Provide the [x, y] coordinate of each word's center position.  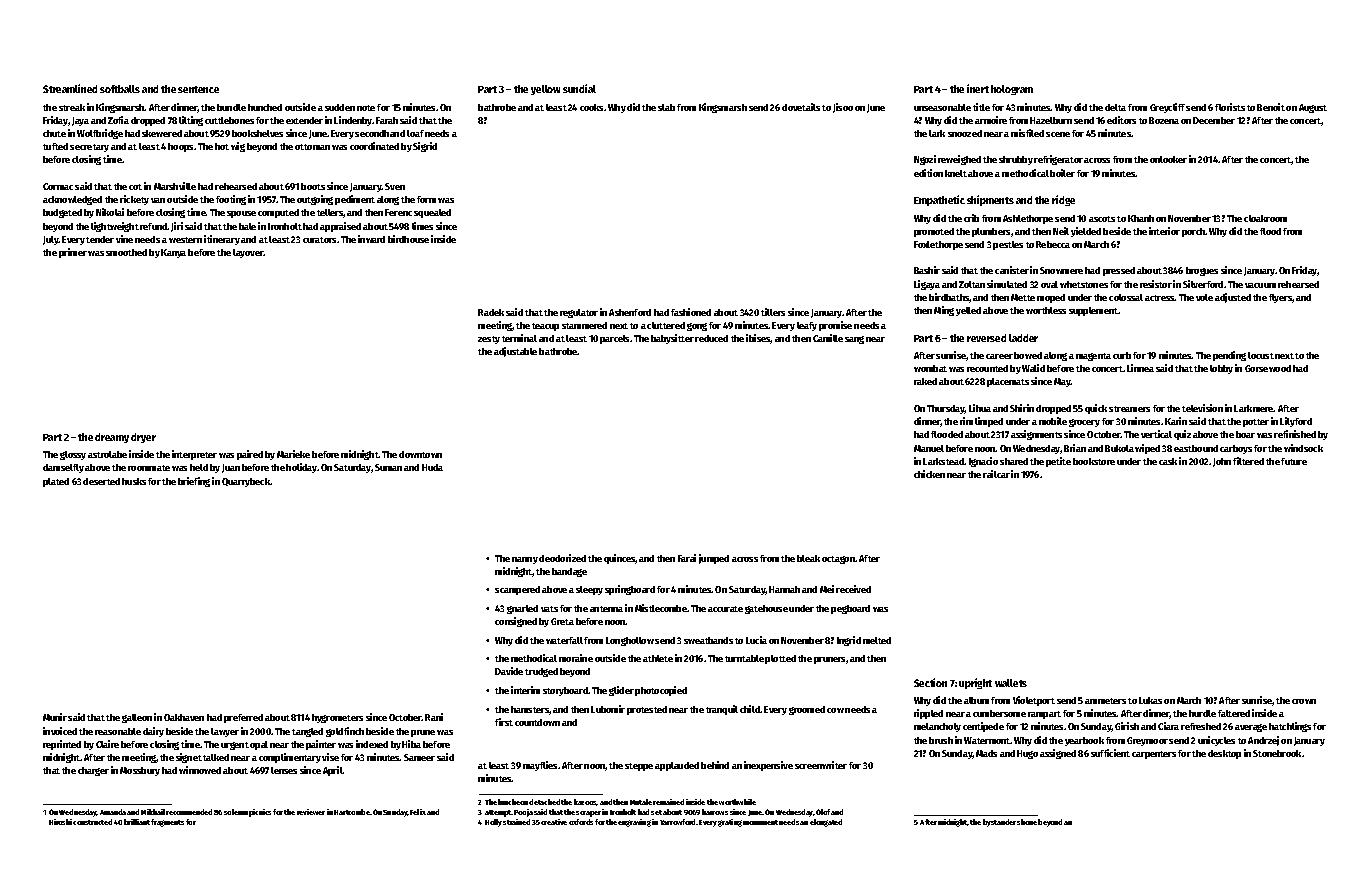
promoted [934, 232]
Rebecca [1053, 244]
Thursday [946, 409]
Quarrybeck [246, 482]
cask [1168, 461]
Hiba [411, 744]
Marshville [175, 186]
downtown [420, 454]
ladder [1023, 338]
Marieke [293, 454]
